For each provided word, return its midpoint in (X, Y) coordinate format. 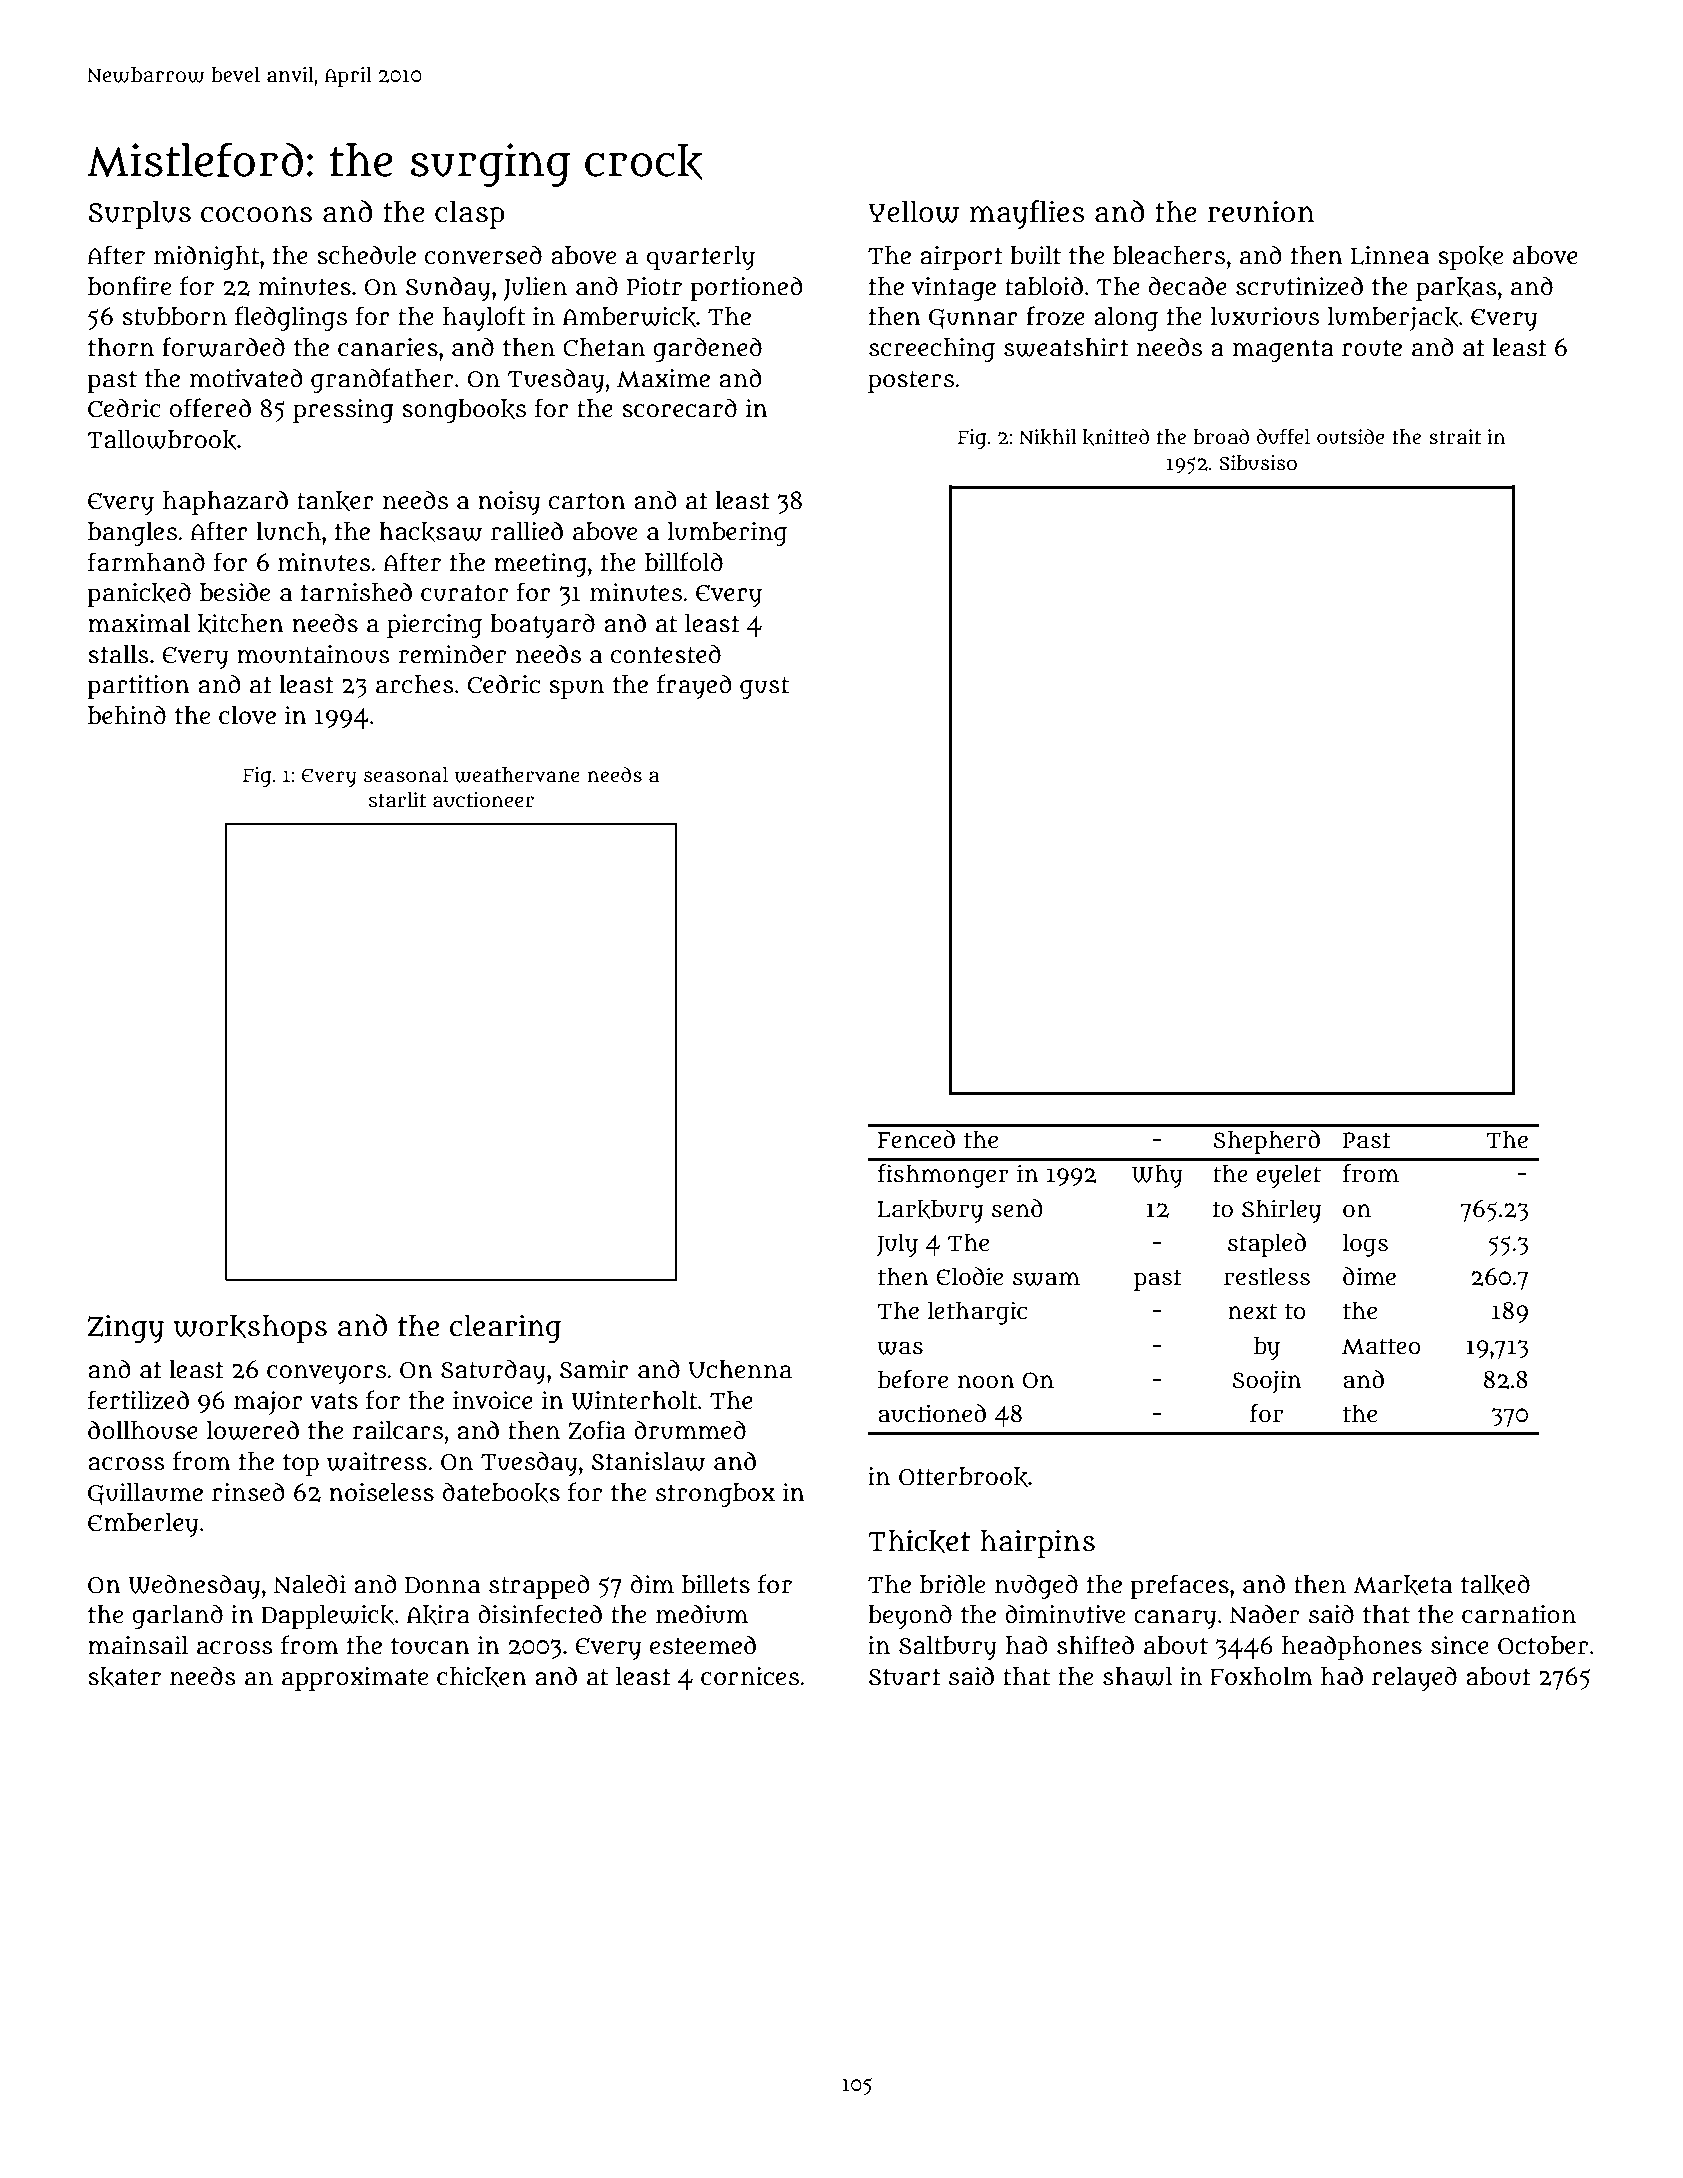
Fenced (916, 1139)
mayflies (1027, 214)
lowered (253, 1430)
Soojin (1267, 1382)
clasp (470, 215)
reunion (1261, 211)
